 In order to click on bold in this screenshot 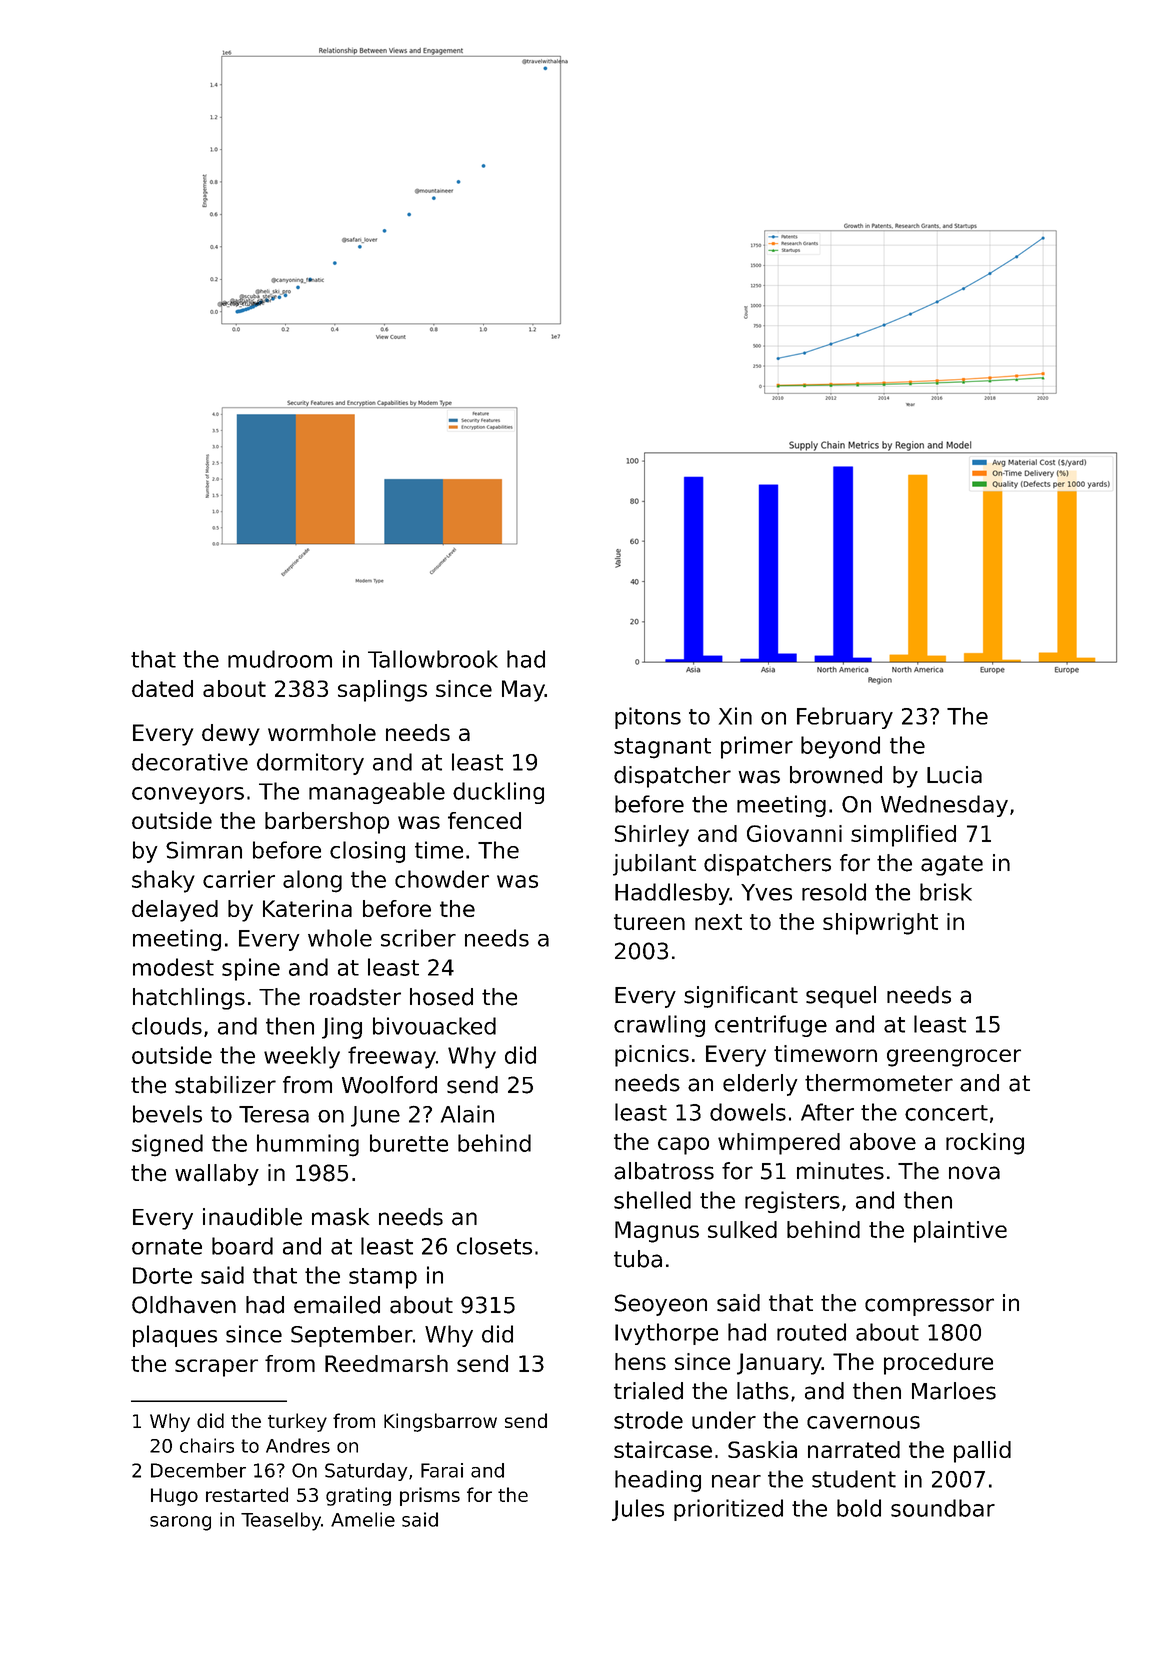, I will do `click(859, 1508)`.
